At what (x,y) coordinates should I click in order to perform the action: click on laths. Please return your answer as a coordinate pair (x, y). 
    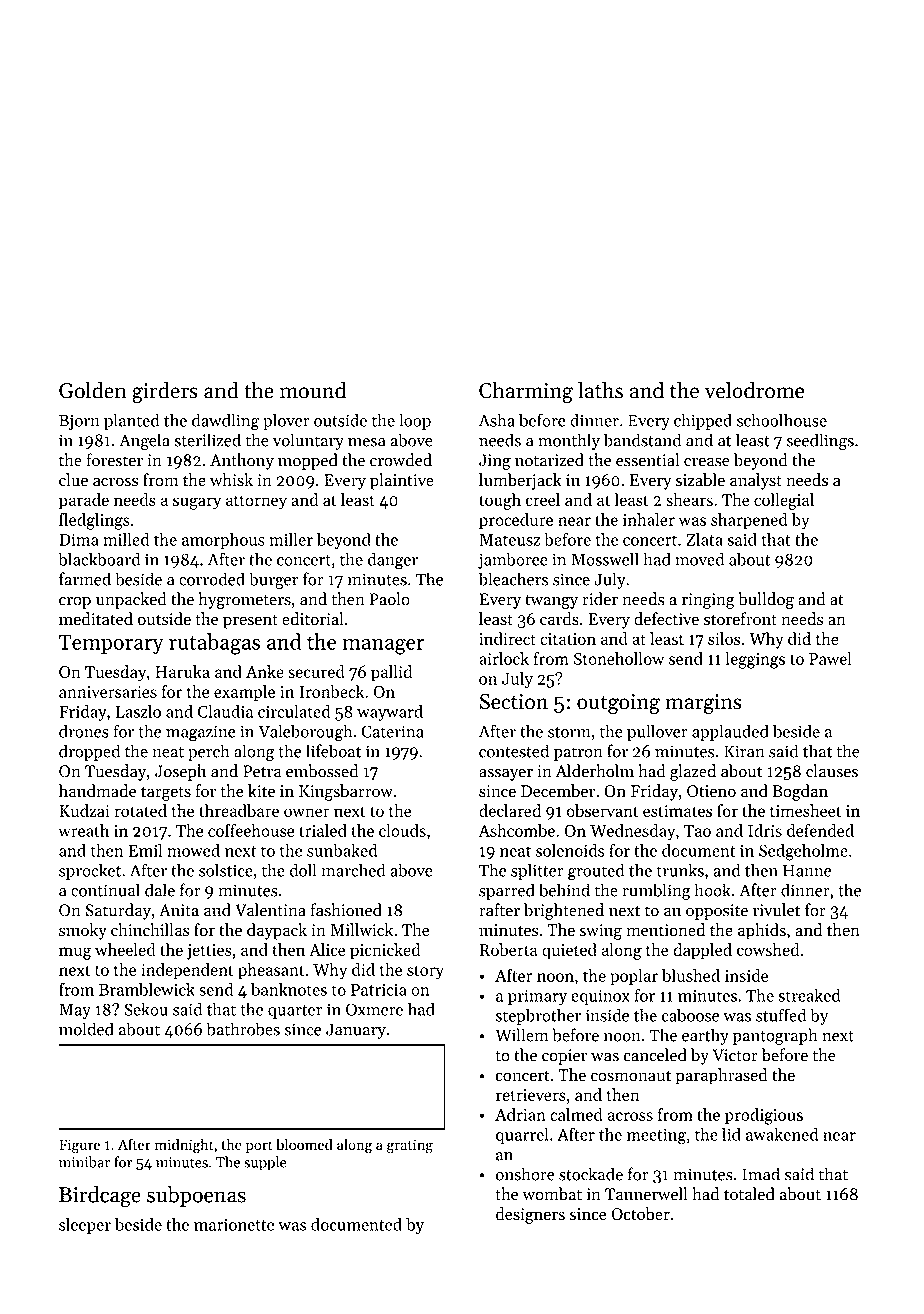
    Looking at the image, I should click on (600, 390).
